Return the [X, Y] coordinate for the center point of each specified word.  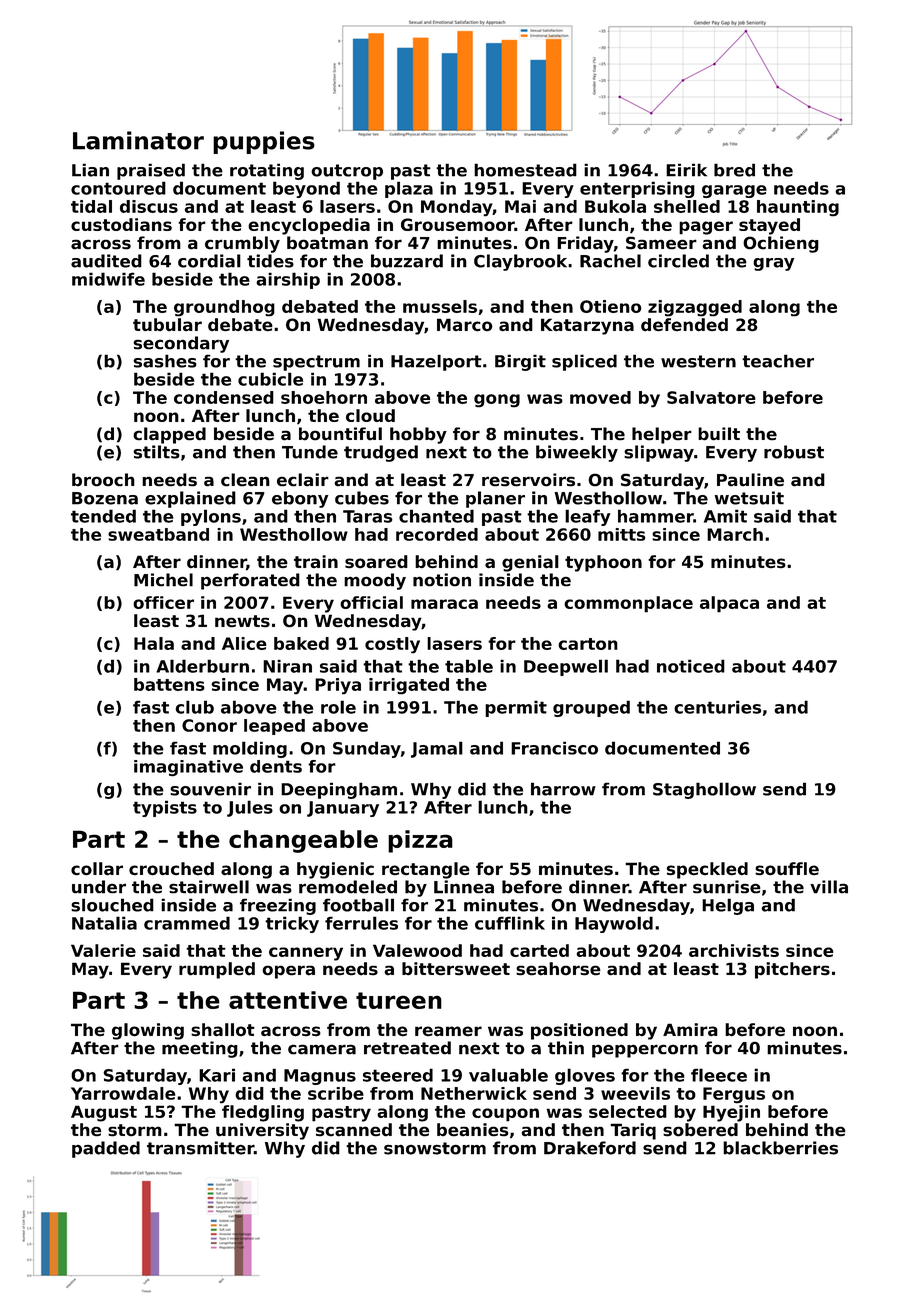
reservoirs [528, 480]
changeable [303, 841]
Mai [520, 206]
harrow [563, 789]
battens [169, 684]
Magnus [320, 1077]
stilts [156, 452]
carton [588, 644]
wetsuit [749, 498]
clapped [169, 435]
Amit [725, 516]
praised [151, 171]
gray [773, 264]
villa [829, 887]
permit [516, 708]
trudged [381, 453]
